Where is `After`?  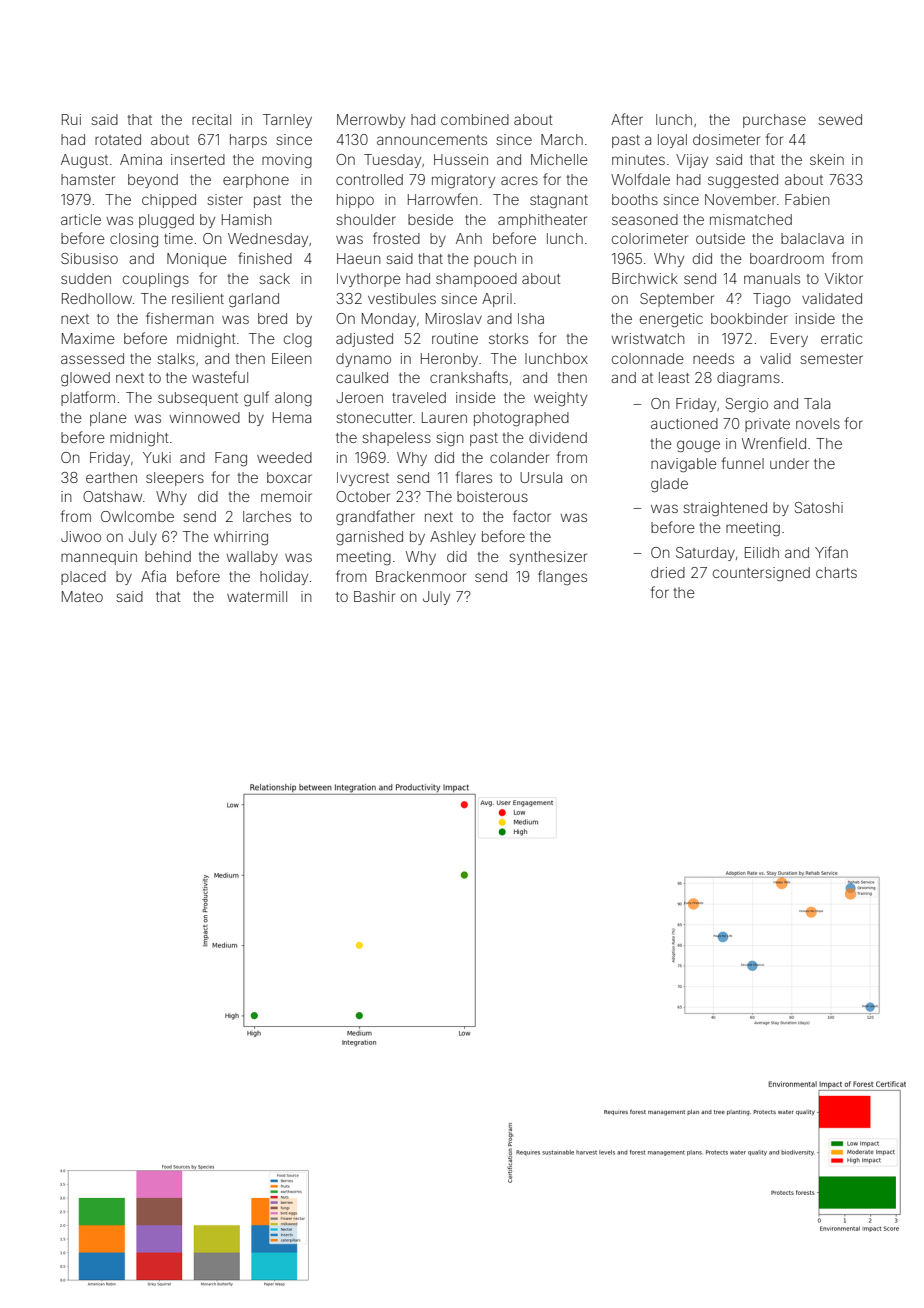 After is located at coordinates (627, 119).
